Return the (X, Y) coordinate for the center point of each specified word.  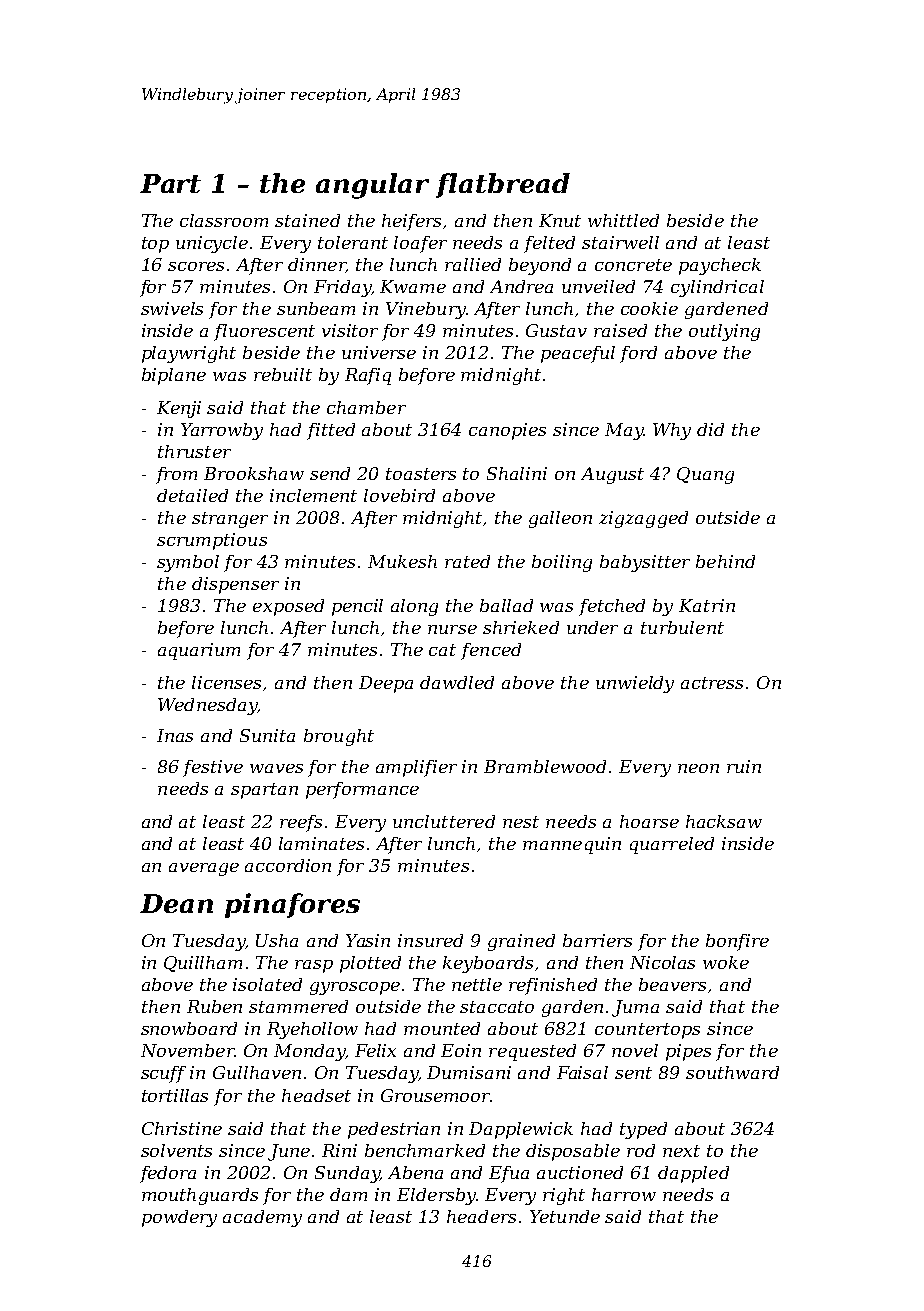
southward (732, 1072)
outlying (724, 332)
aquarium (199, 651)
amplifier (416, 768)
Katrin (707, 605)
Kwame (413, 286)
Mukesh (402, 561)
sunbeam (316, 308)
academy (262, 1218)
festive (213, 768)
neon (698, 768)
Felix (375, 1050)
